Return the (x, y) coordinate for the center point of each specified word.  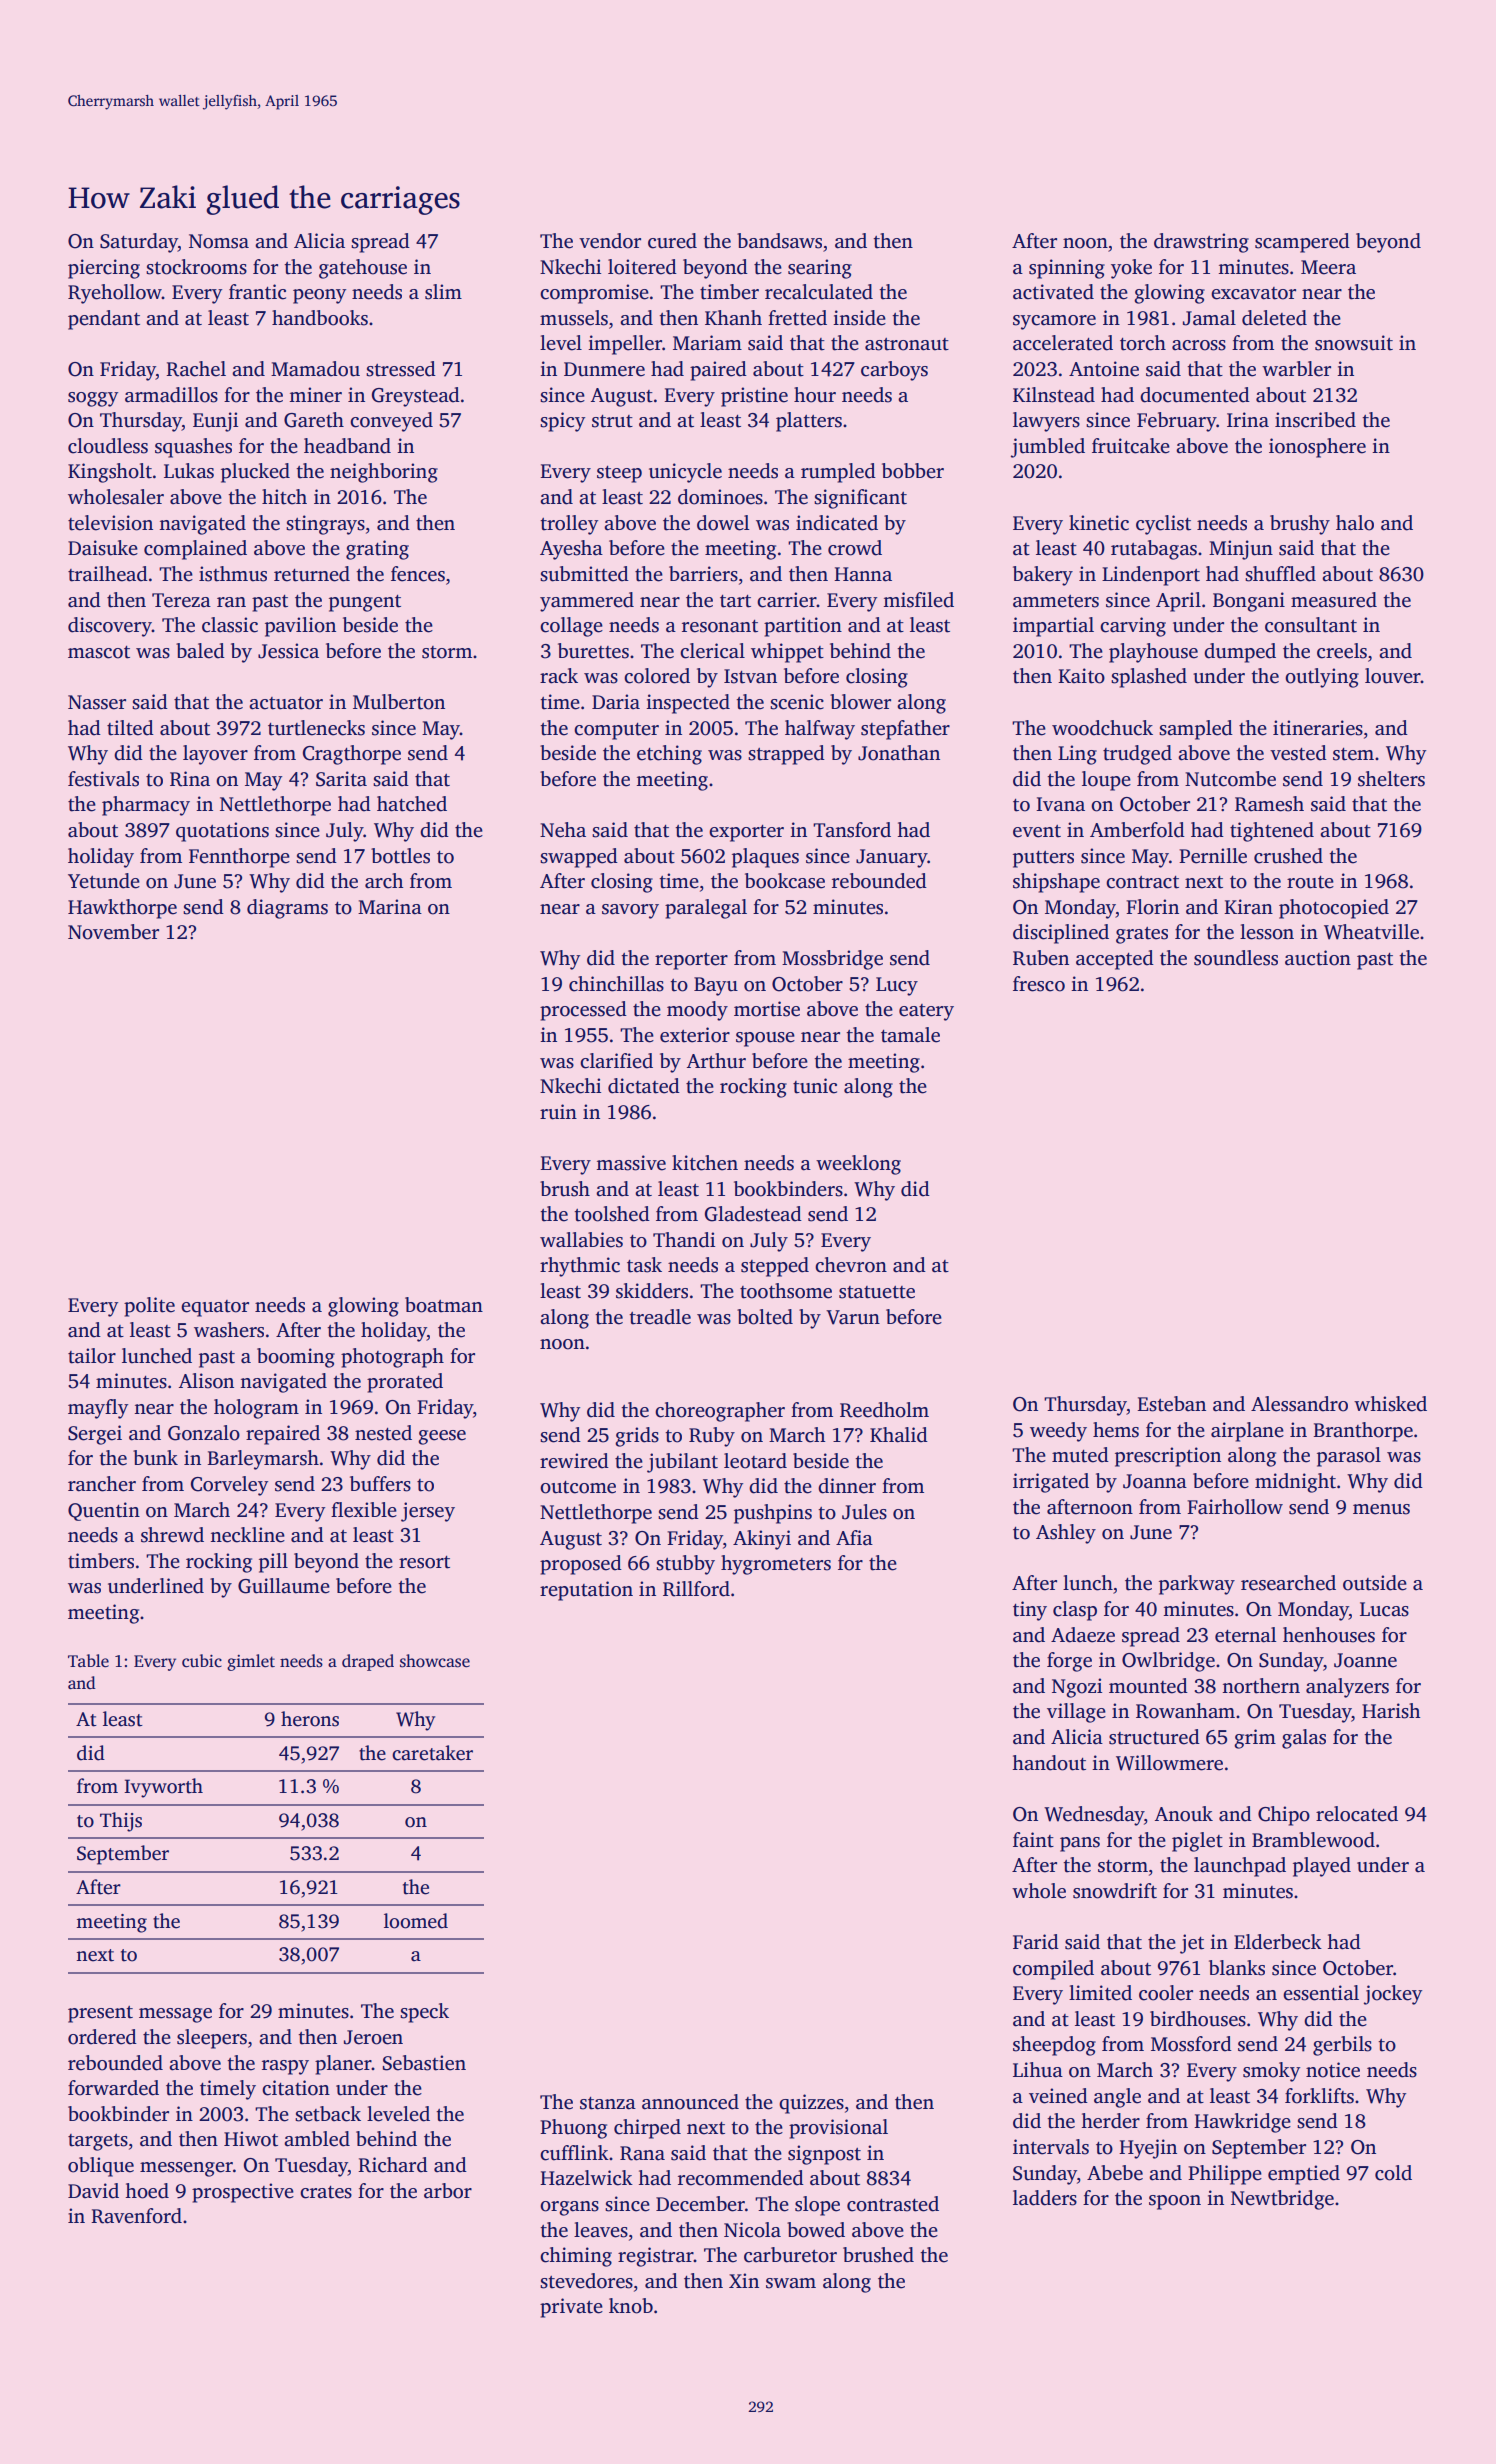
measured (1334, 600)
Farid (1036, 1942)
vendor (610, 241)
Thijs (121, 1822)
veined (1058, 2096)
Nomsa (219, 241)
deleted (1274, 318)
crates (326, 2192)
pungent (365, 603)
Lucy (897, 986)
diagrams (287, 909)
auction (1318, 958)
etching (669, 755)
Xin (744, 2280)
